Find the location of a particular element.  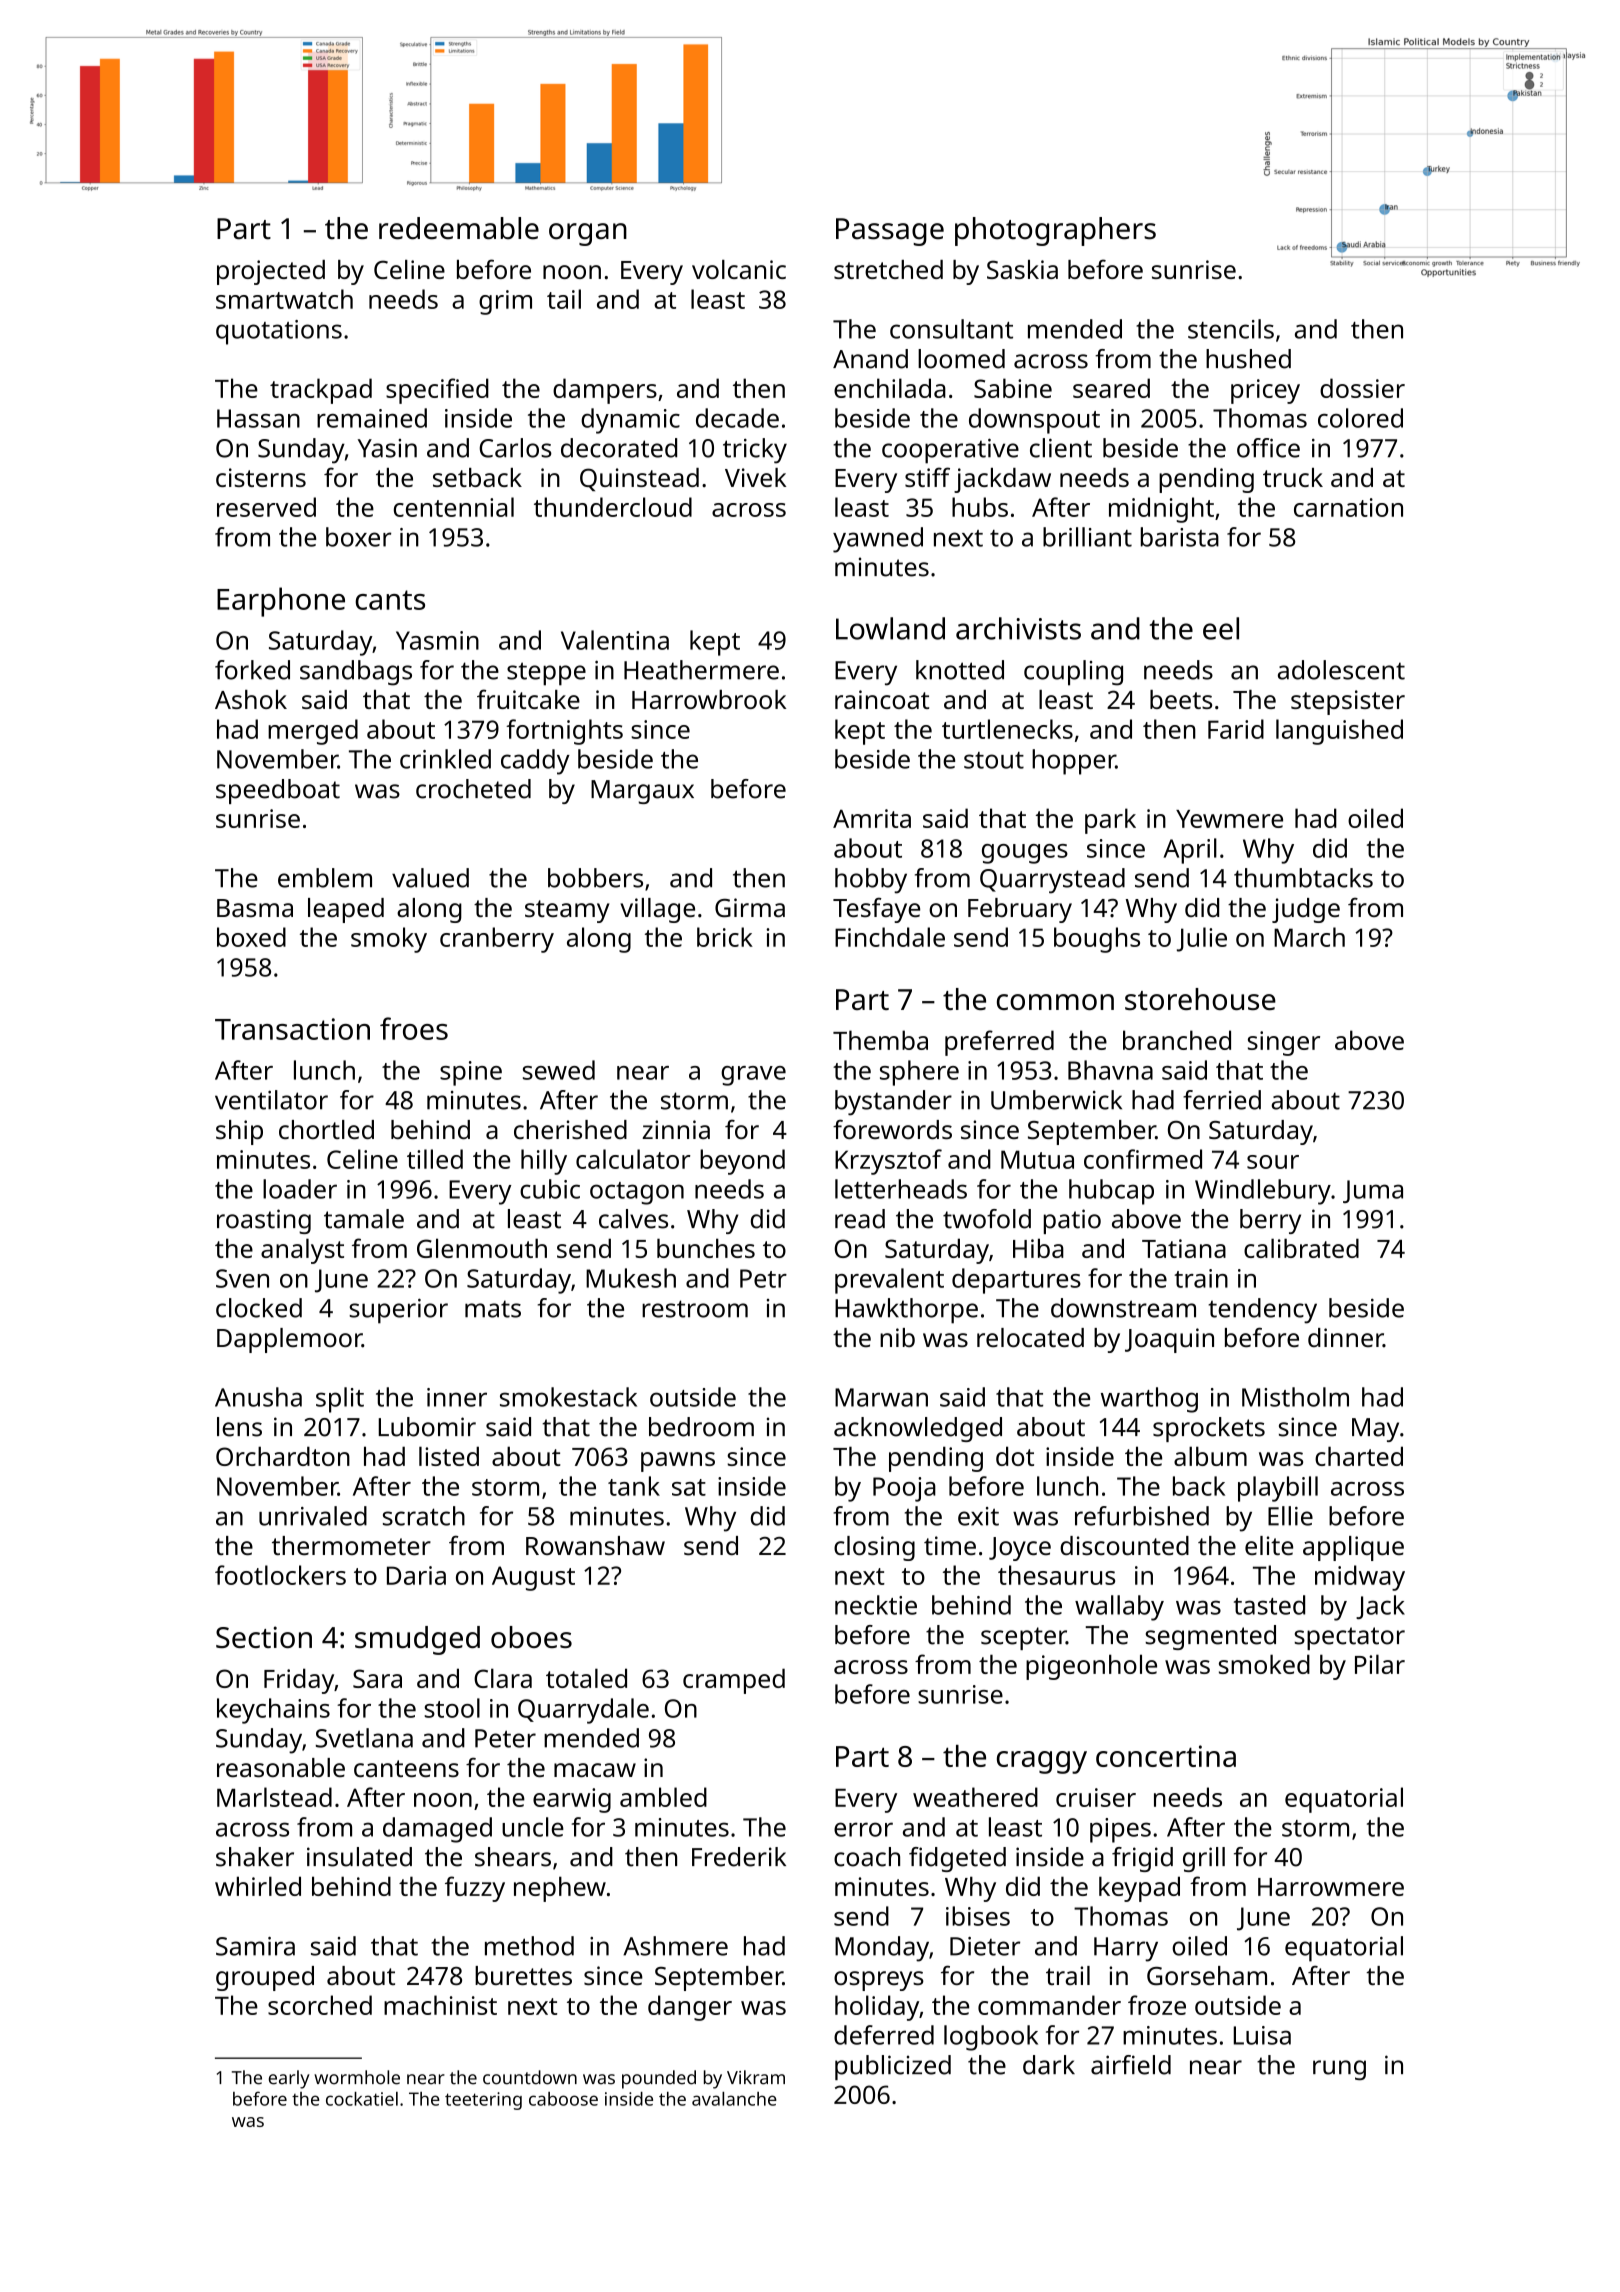

Margaux is located at coordinates (642, 792).
